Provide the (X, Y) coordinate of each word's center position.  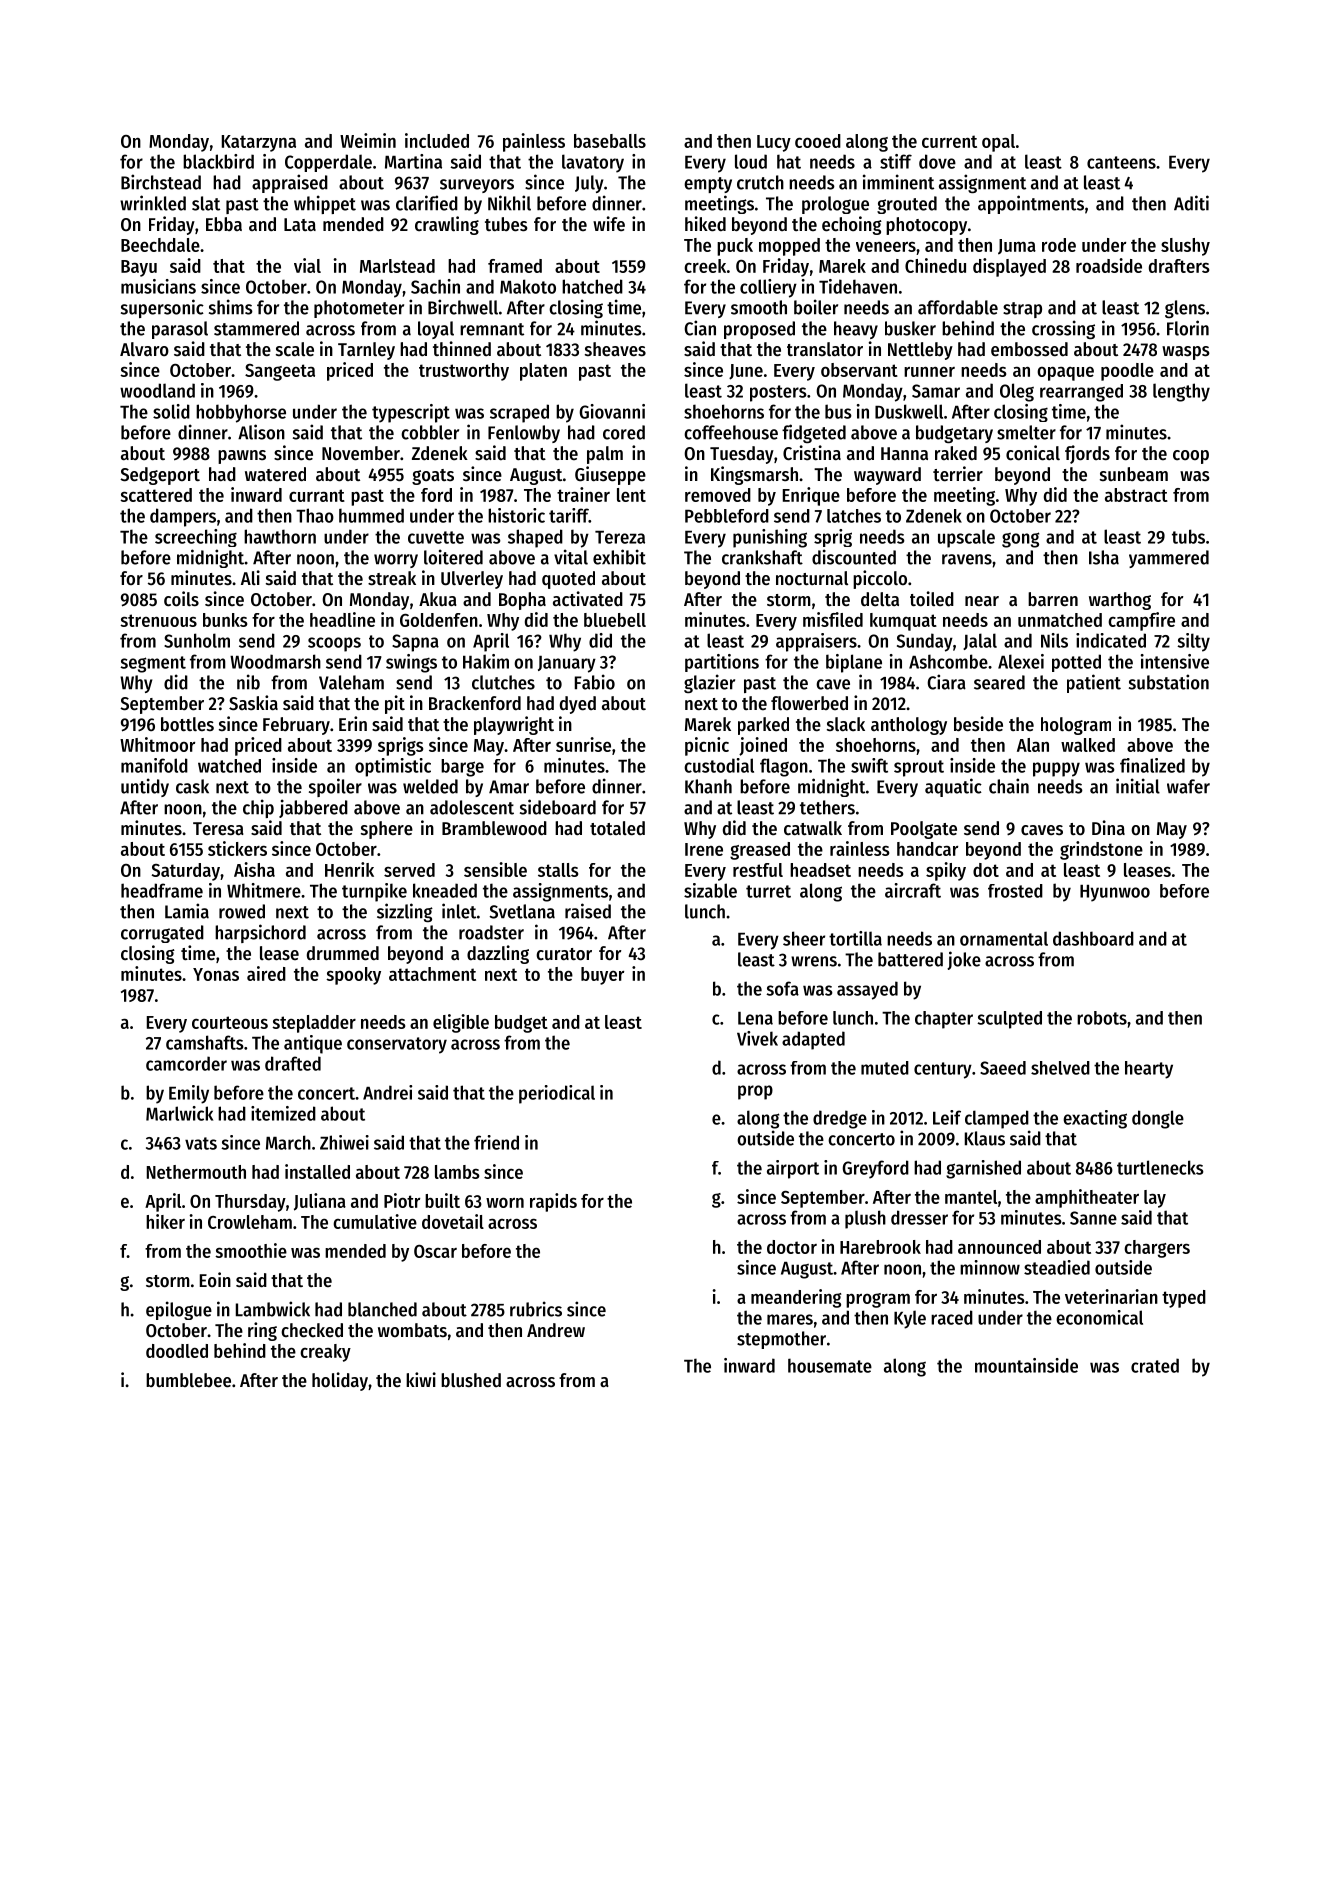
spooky (353, 976)
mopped (789, 247)
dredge (840, 1119)
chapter (944, 1020)
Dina (1108, 827)
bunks (225, 620)
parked (763, 726)
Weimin (368, 140)
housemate (830, 1365)
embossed (1029, 349)
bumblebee (188, 1380)
